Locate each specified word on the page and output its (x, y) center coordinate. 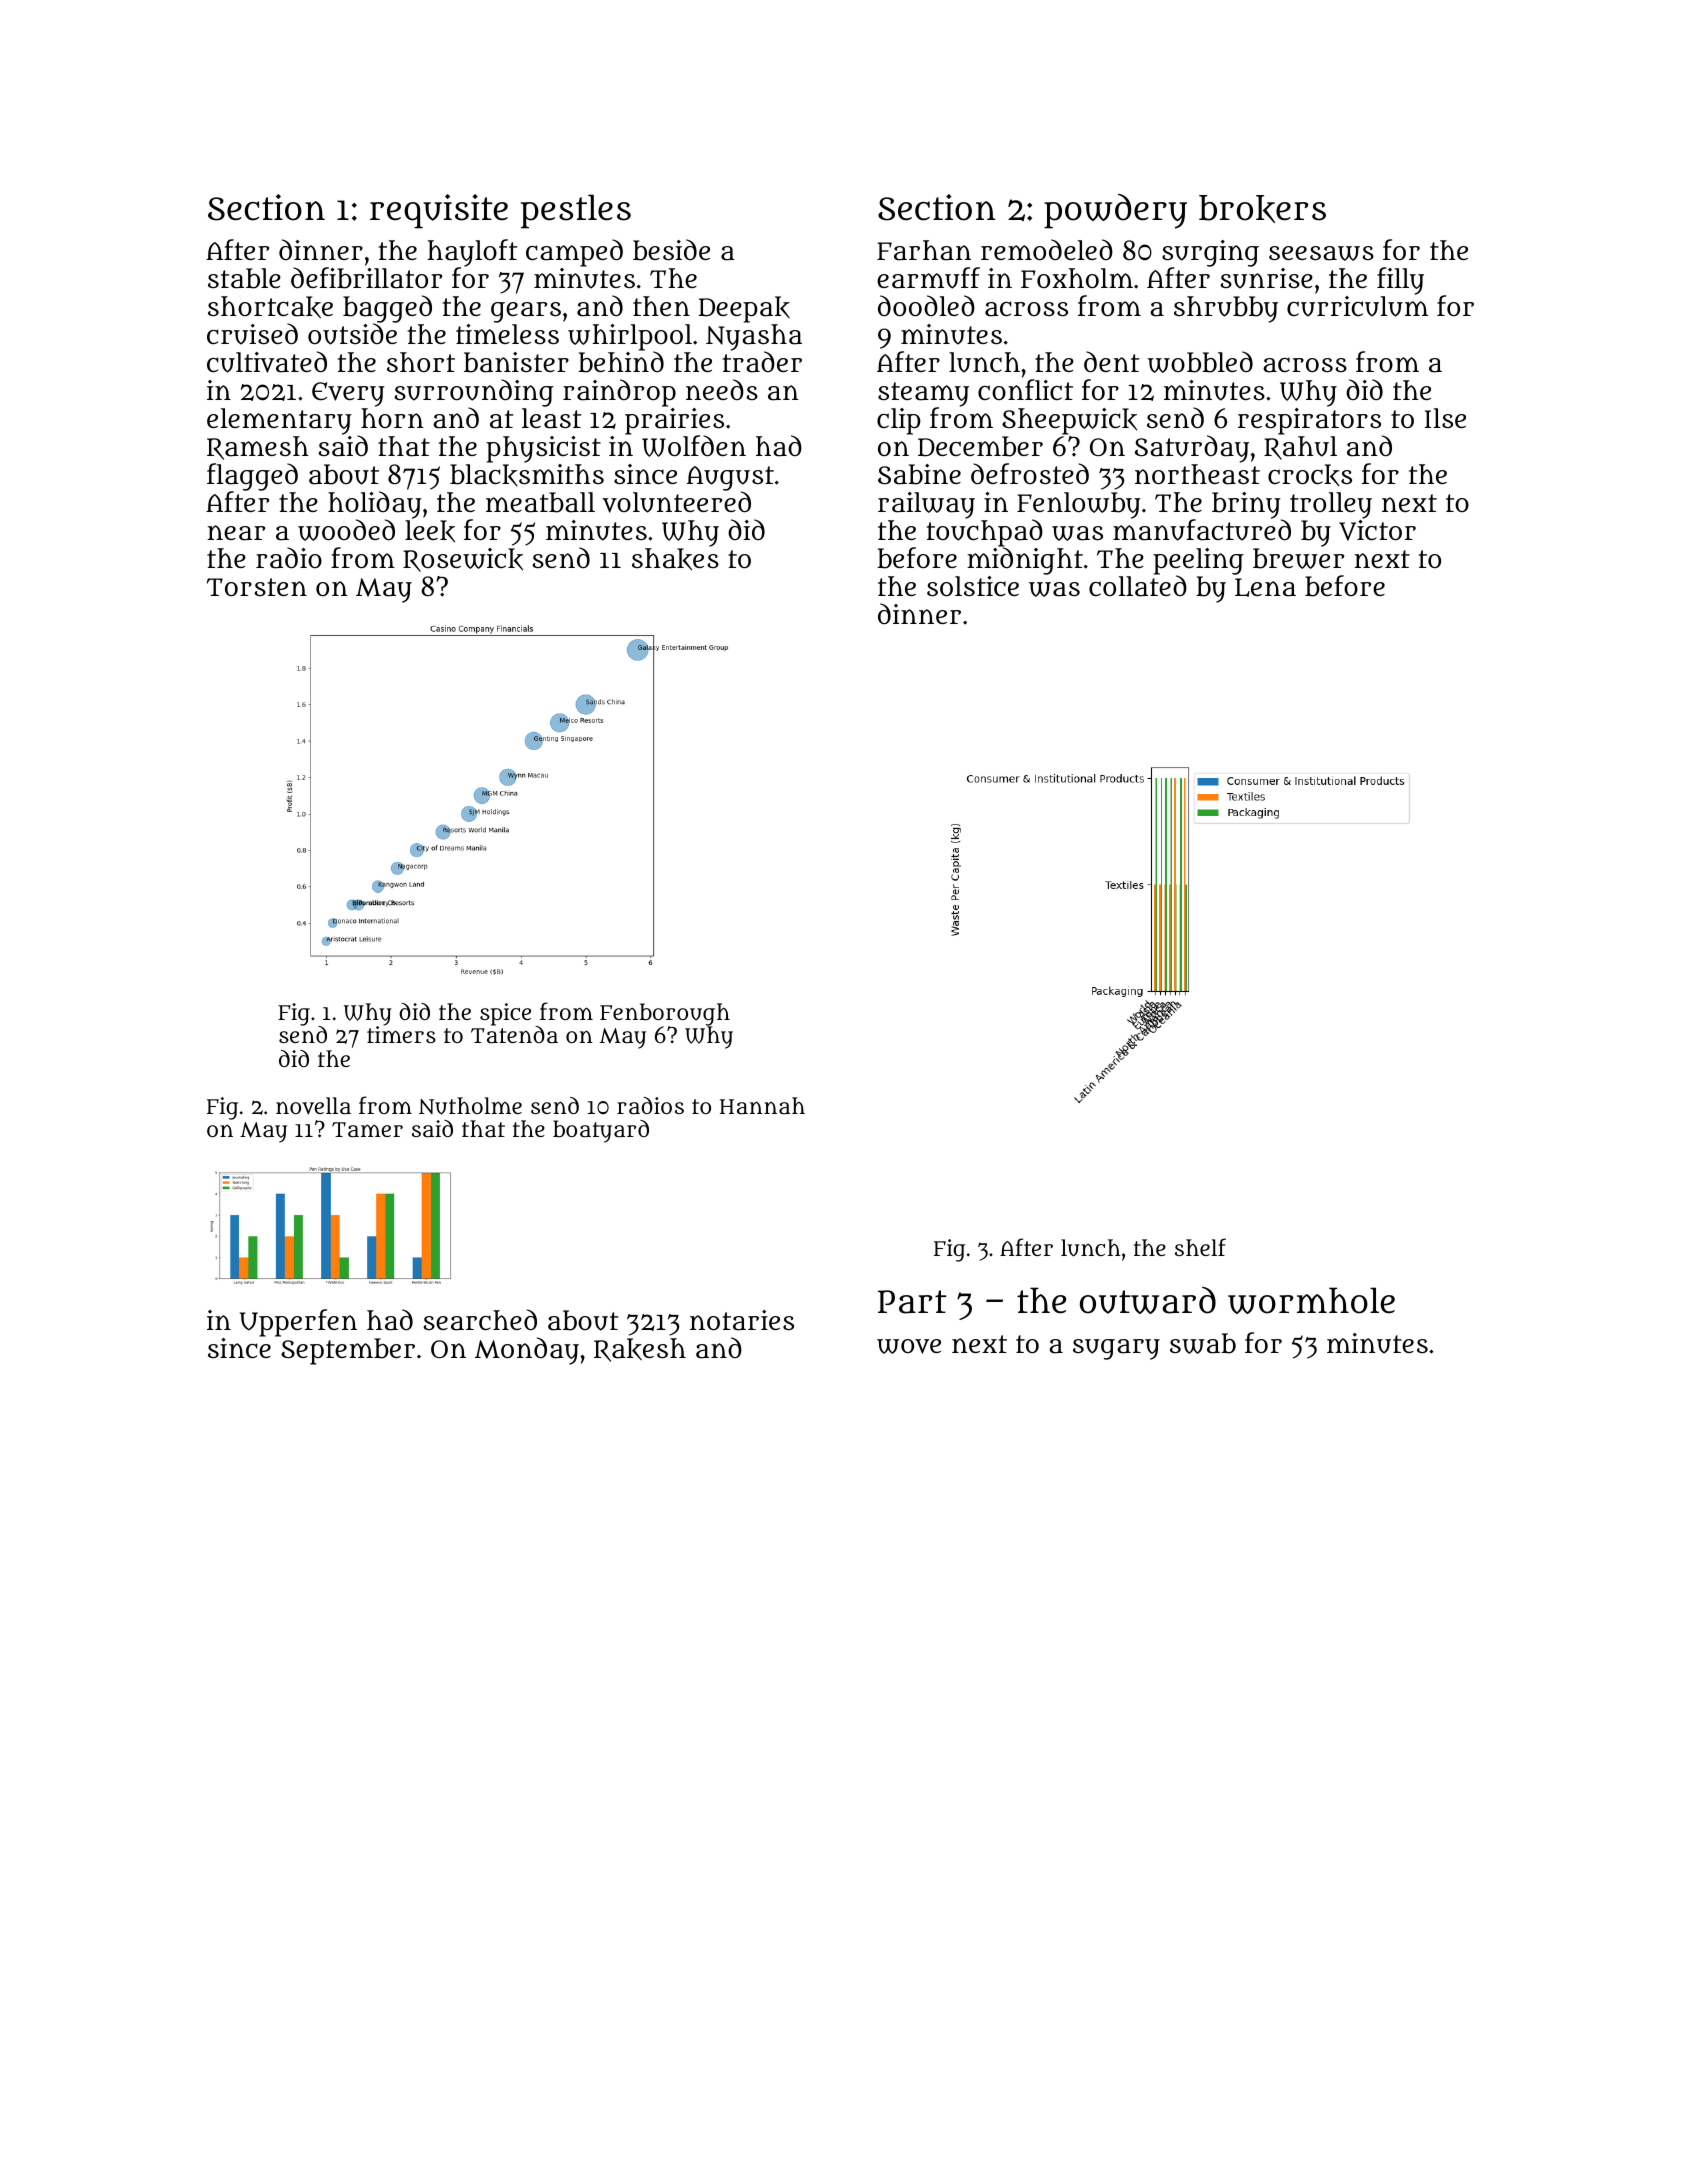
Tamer (367, 1129)
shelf (1200, 1247)
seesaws (1321, 253)
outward (1148, 1300)
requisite (439, 211)
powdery (1115, 211)
